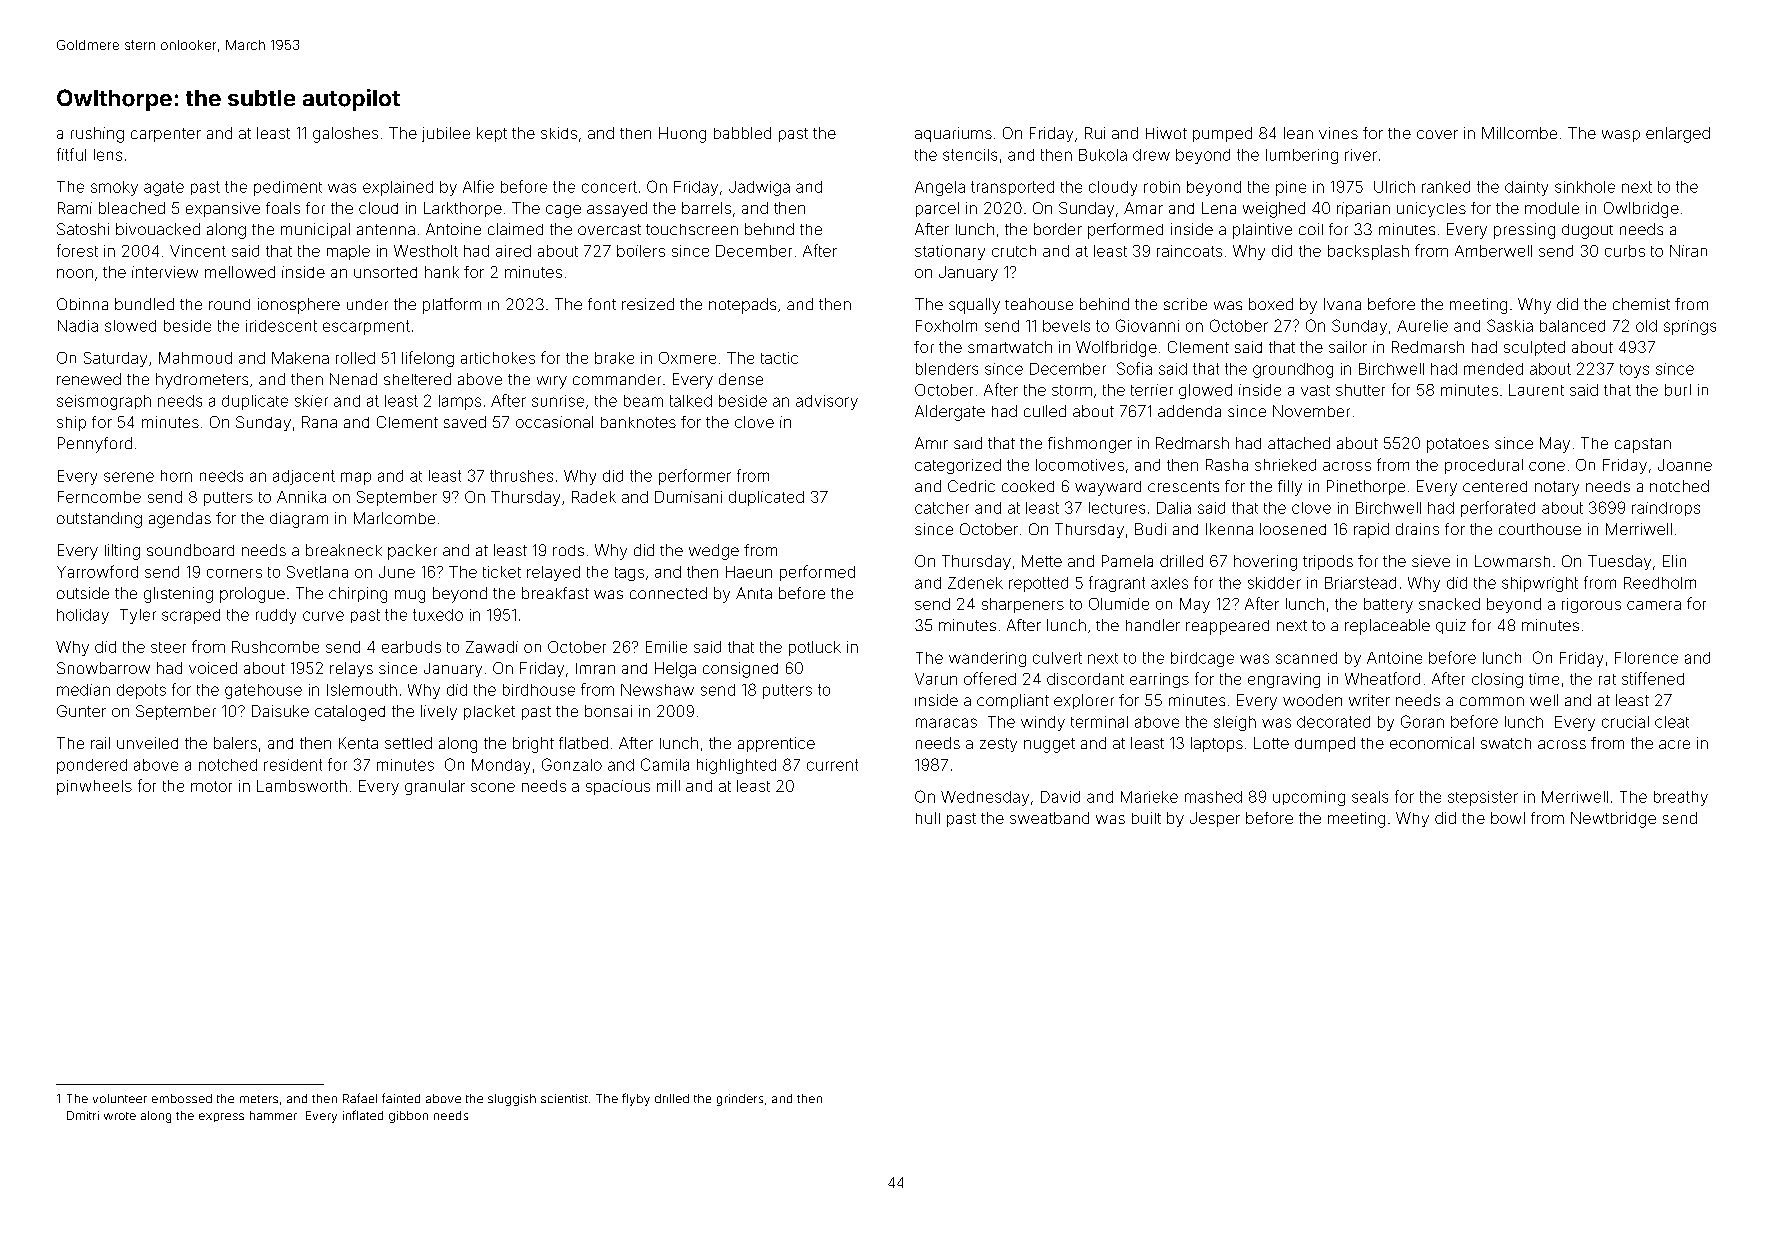  Describe the element at coordinates (1049, 818) in the page. I see `sweatband` at that location.
